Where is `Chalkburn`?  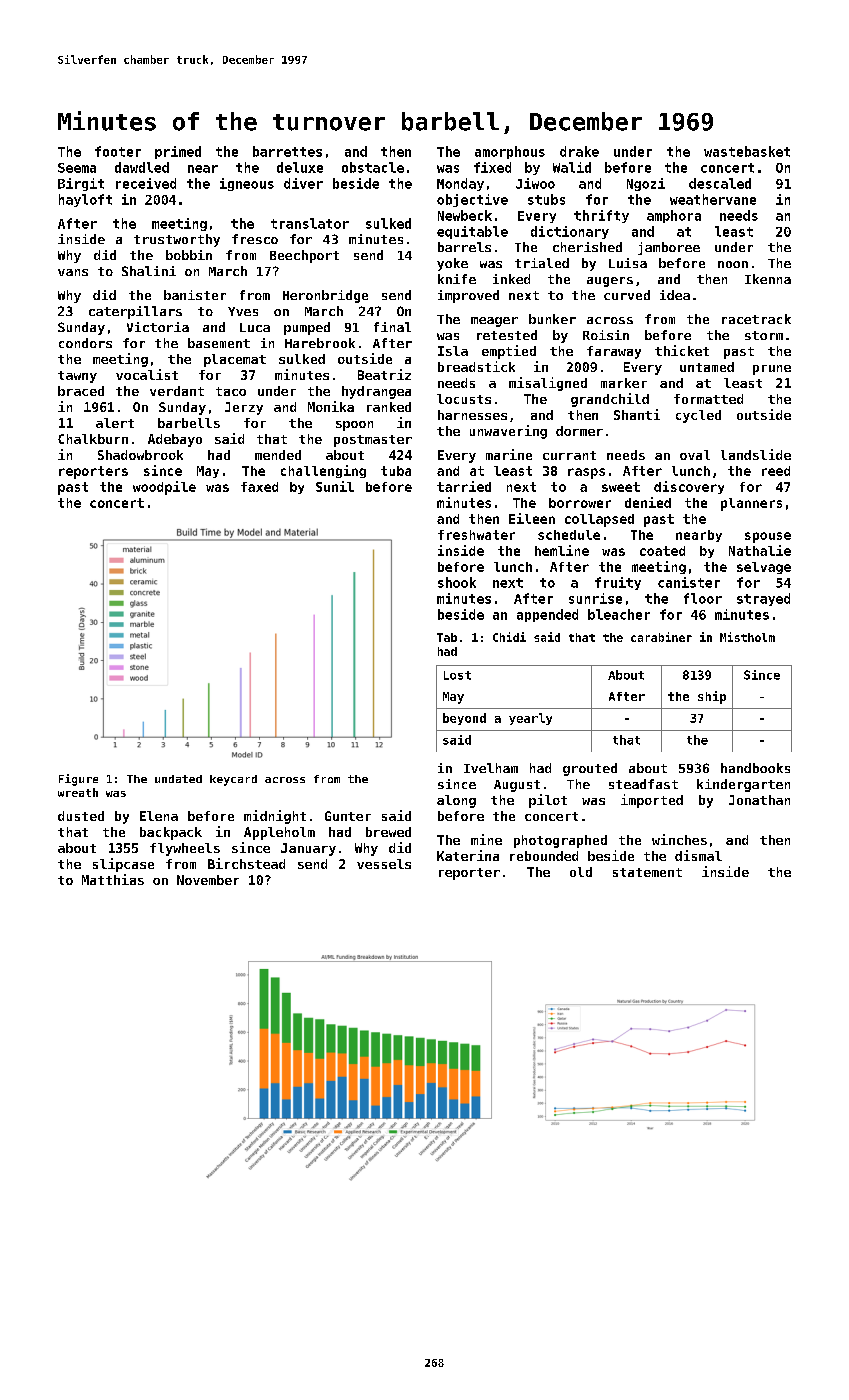
Chalkburn is located at coordinates (93, 439).
